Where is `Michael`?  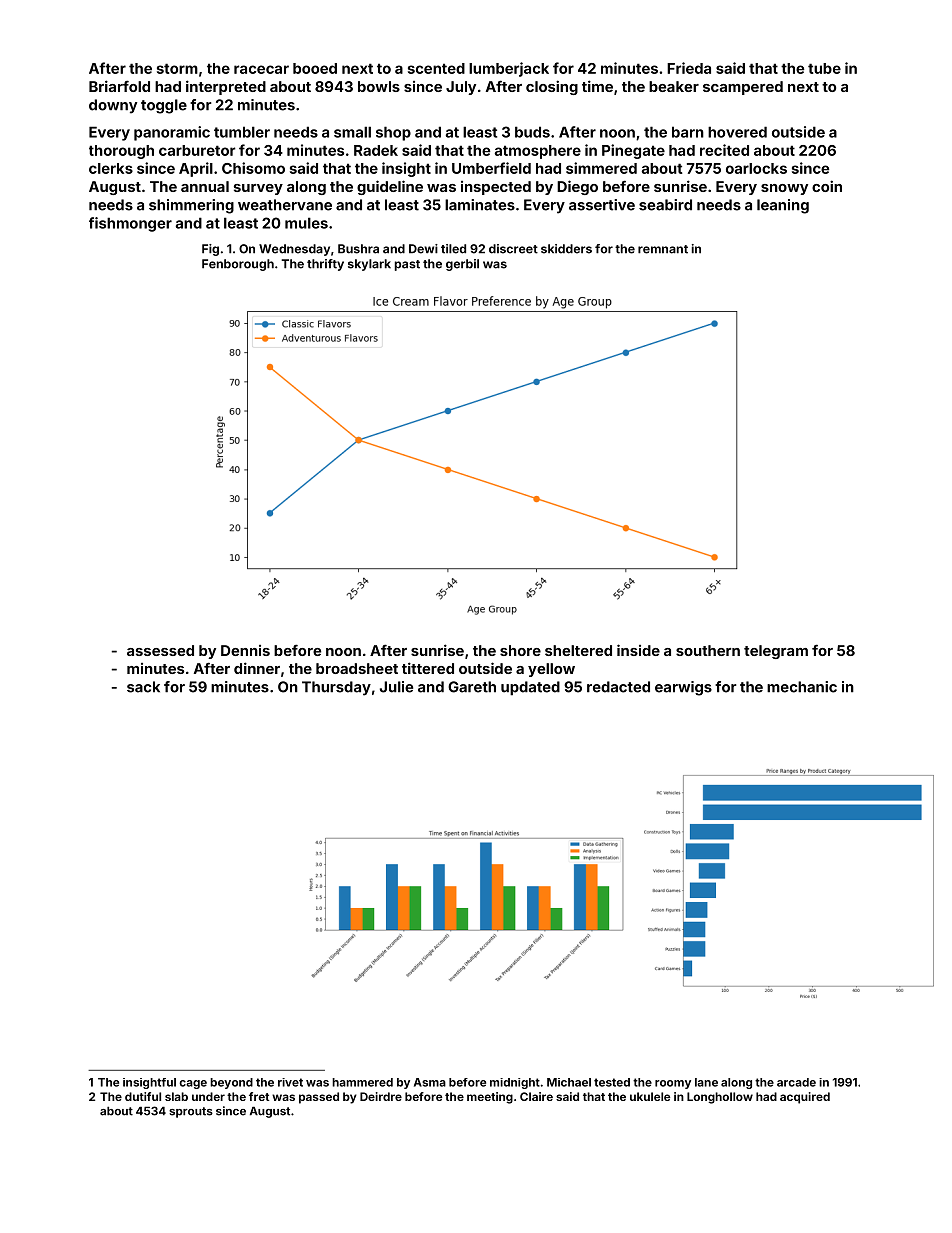 Michael is located at coordinates (569, 1082).
